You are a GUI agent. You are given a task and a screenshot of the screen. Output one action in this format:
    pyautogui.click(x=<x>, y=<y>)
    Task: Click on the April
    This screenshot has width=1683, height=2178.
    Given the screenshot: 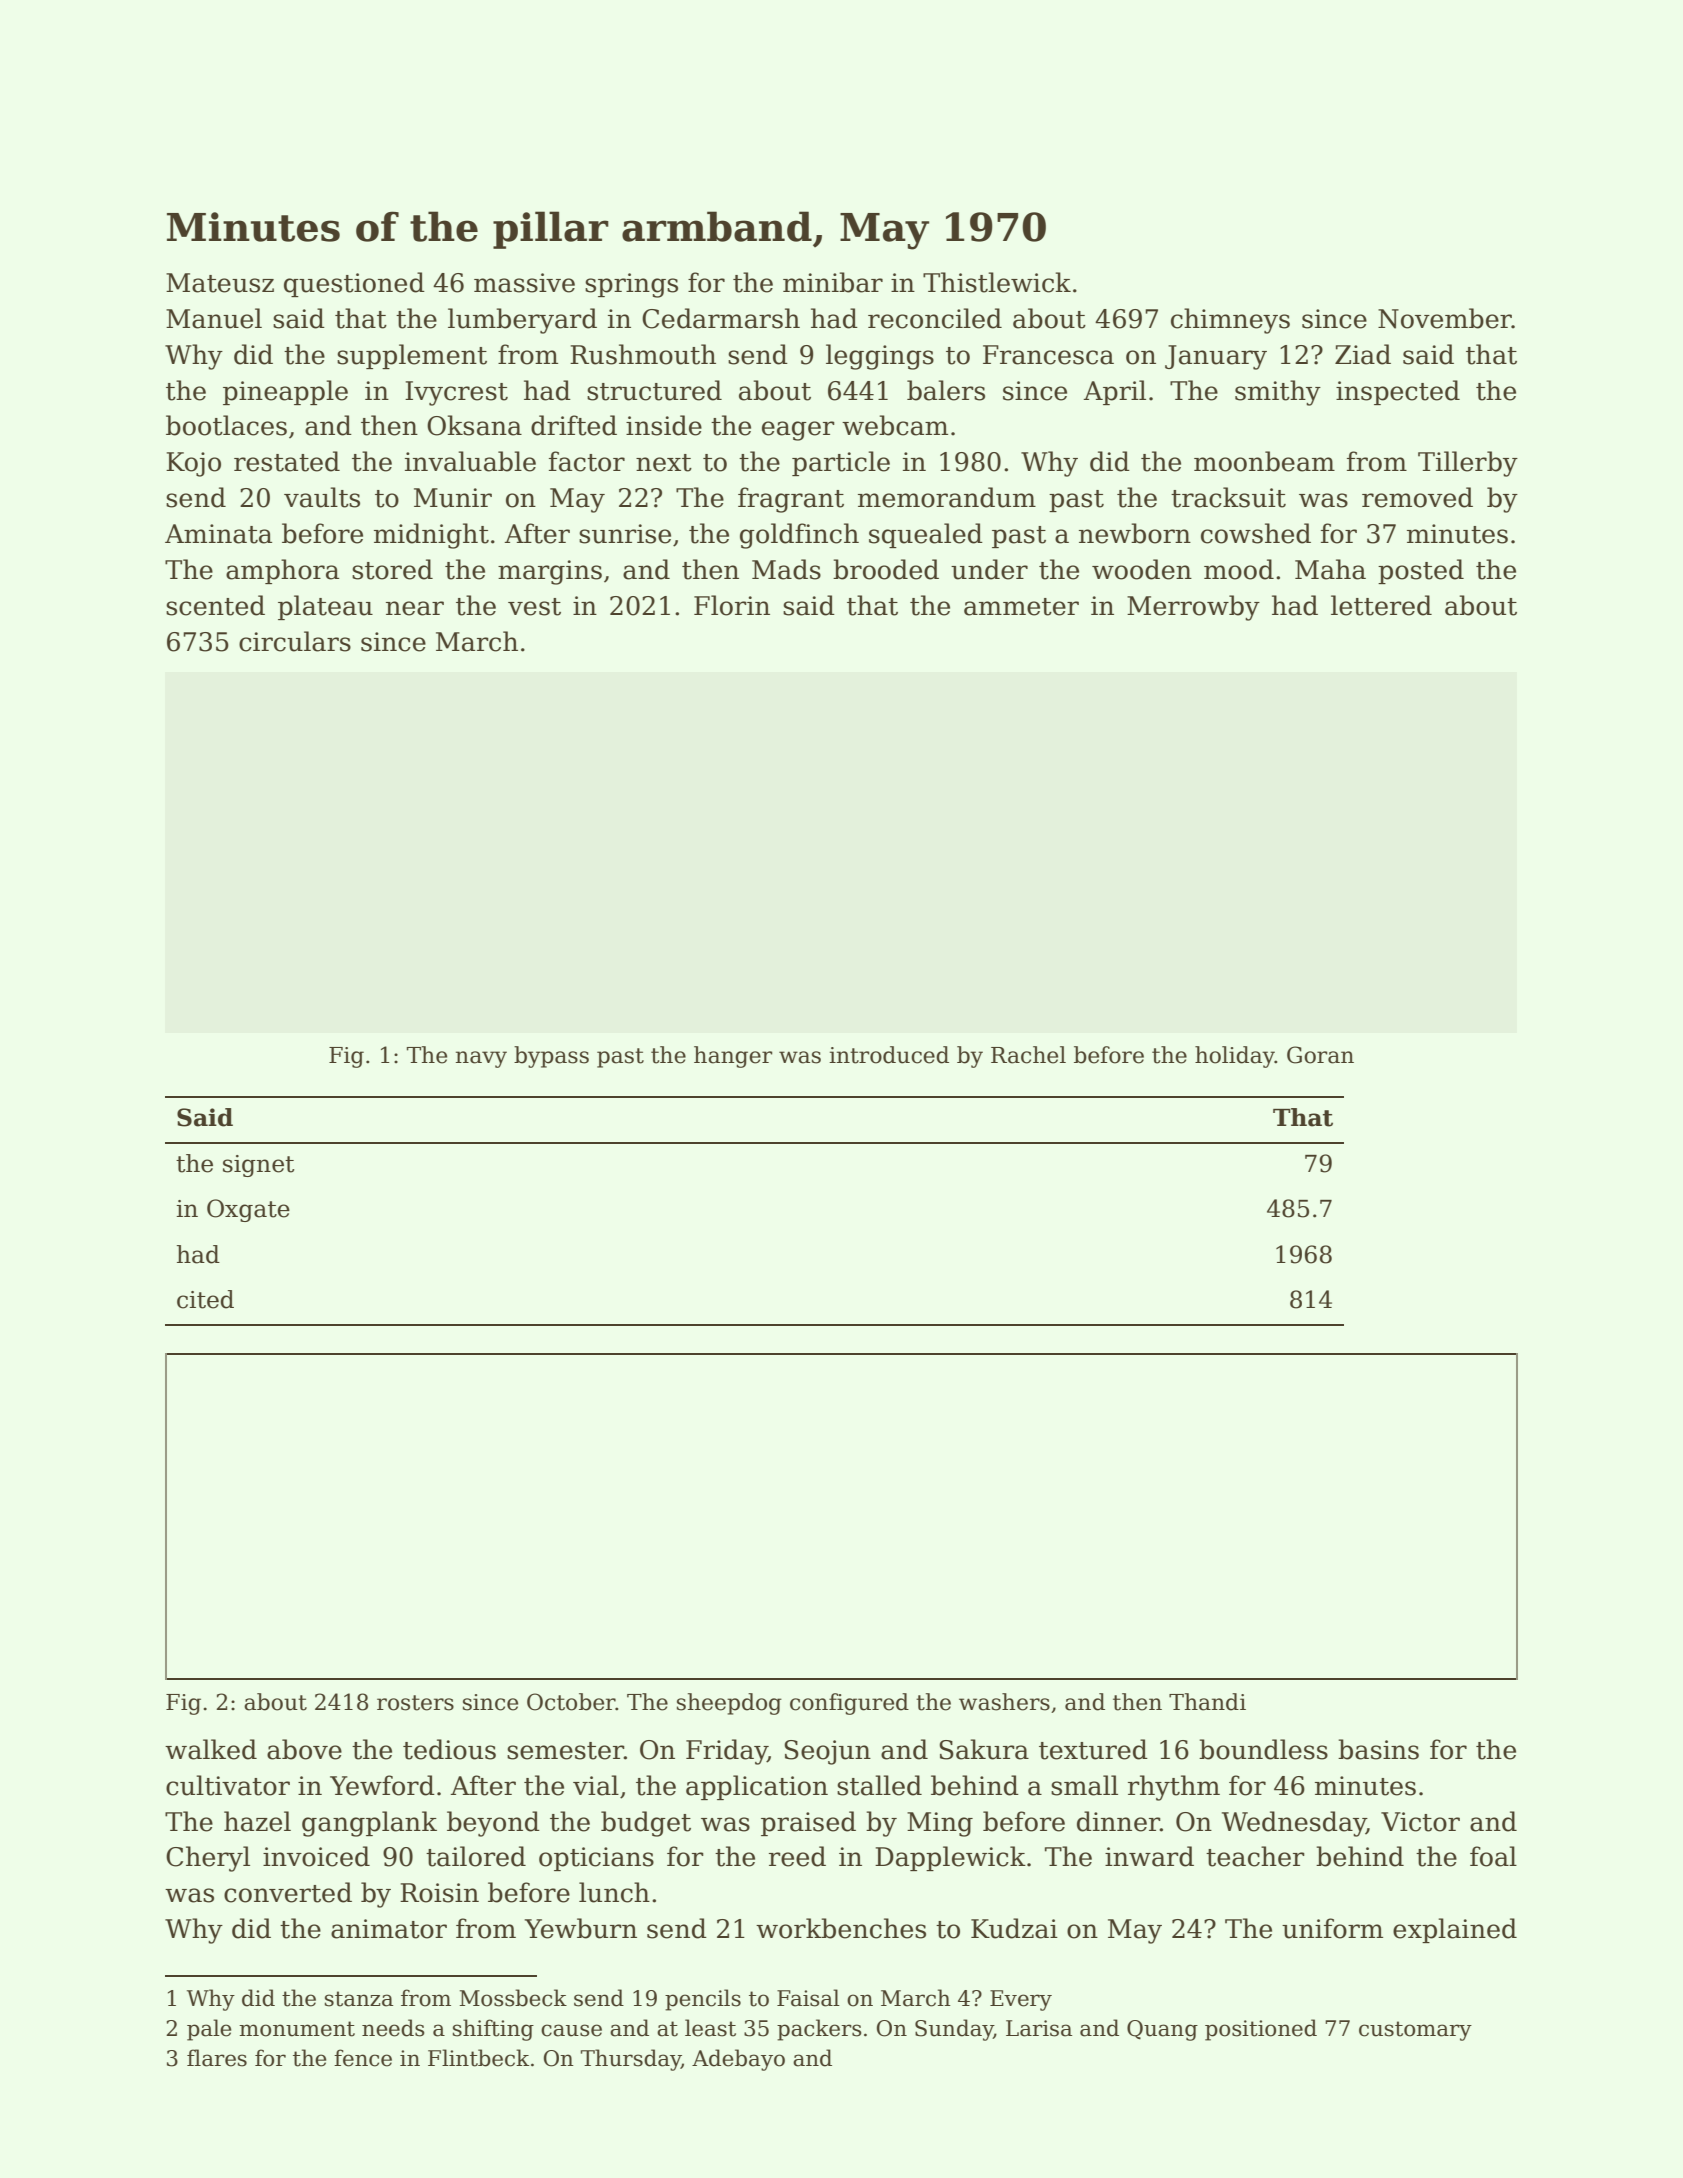 What is the action you would take?
    pyautogui.click(x=1114, y=392)
